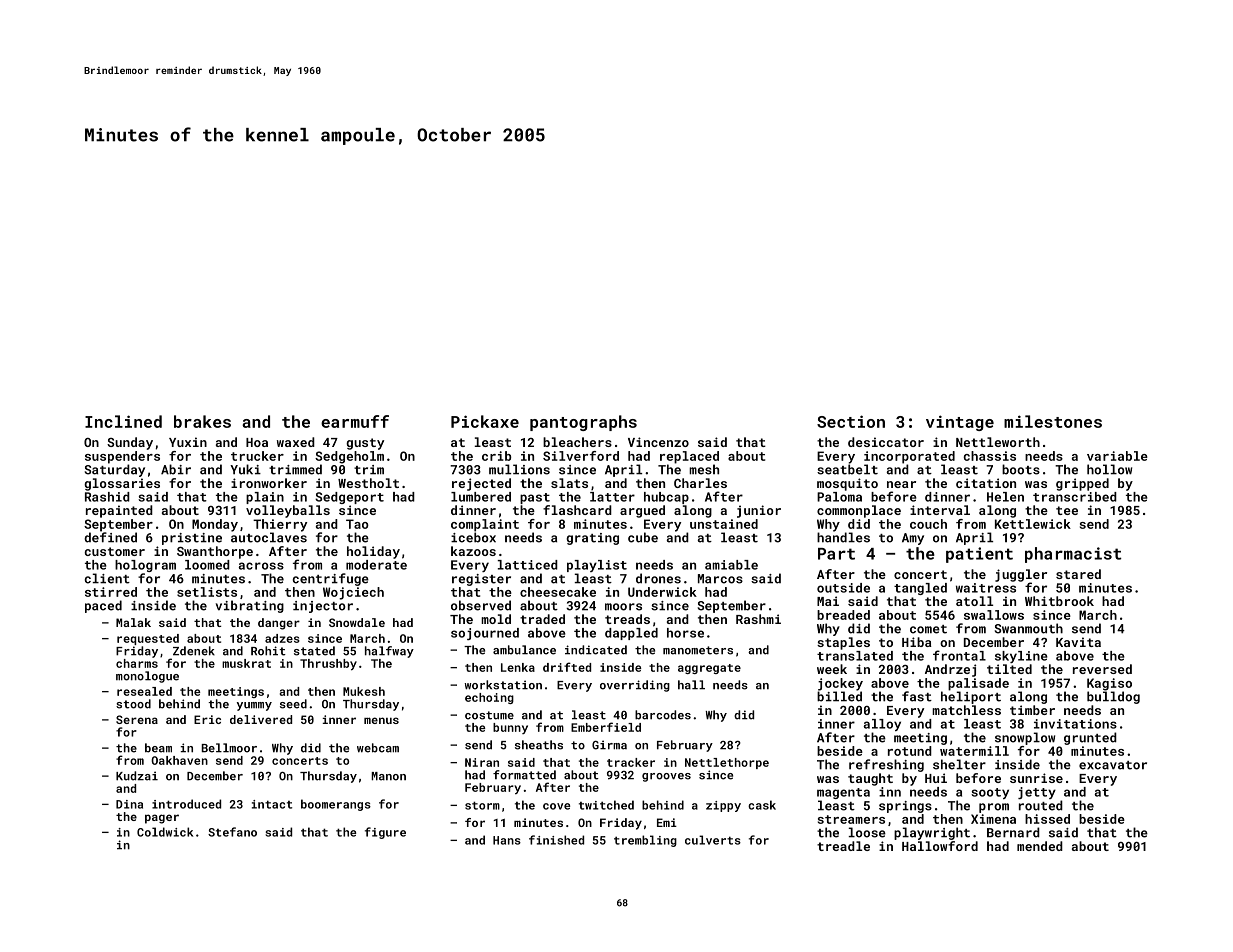 The image size is (1233, 952). I want to click on setlists, so click(207, 592).
